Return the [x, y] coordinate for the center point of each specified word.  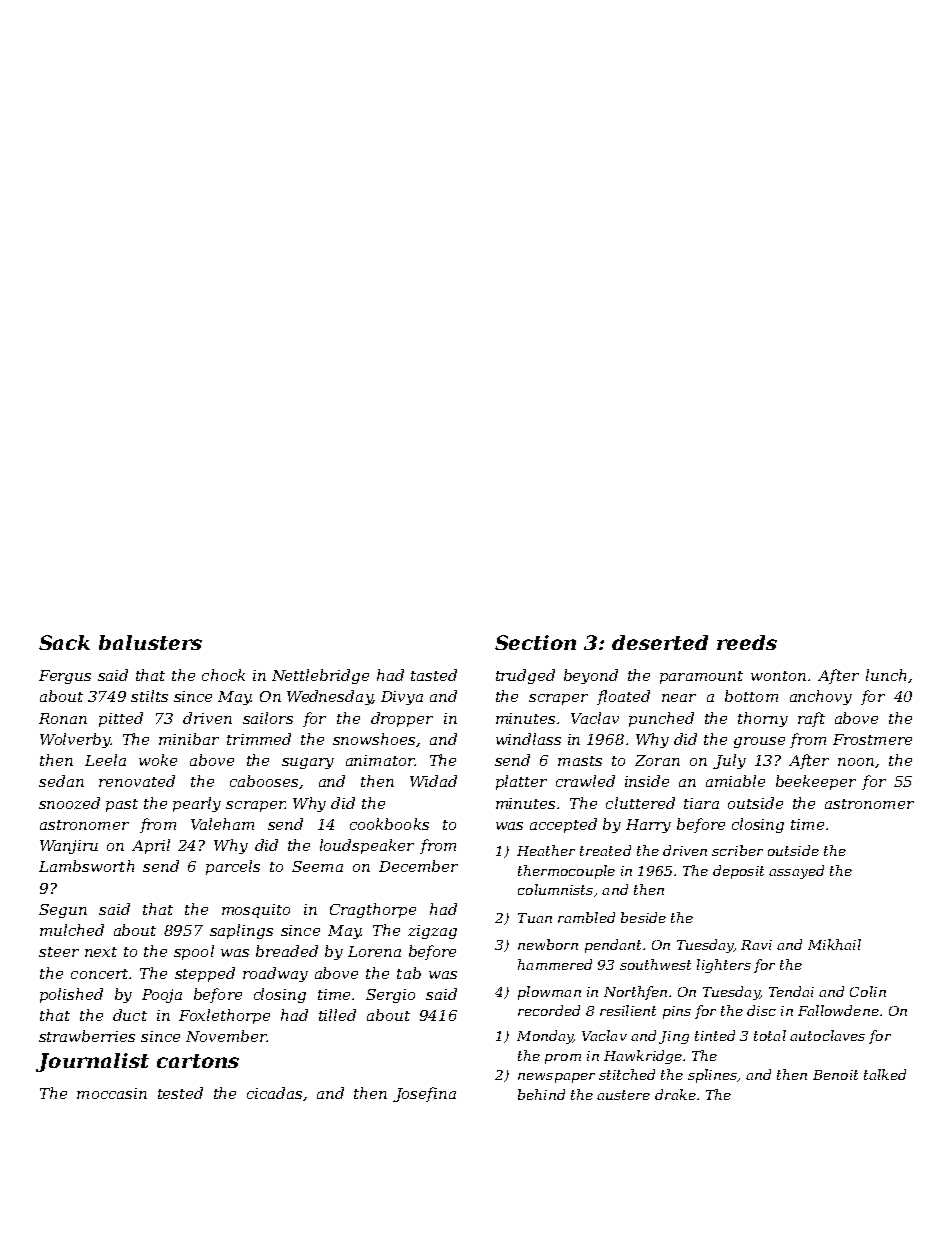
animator [380, 760]
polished [71, 995]
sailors [268, 718]
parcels [233, 867]
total [770, 1035]
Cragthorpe [373, 910]
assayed [796, 872]
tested [180, 1093]
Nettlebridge [320, 676]
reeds [747, 642]
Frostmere [872, 739]
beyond [591, 676]
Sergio [390, 996]
